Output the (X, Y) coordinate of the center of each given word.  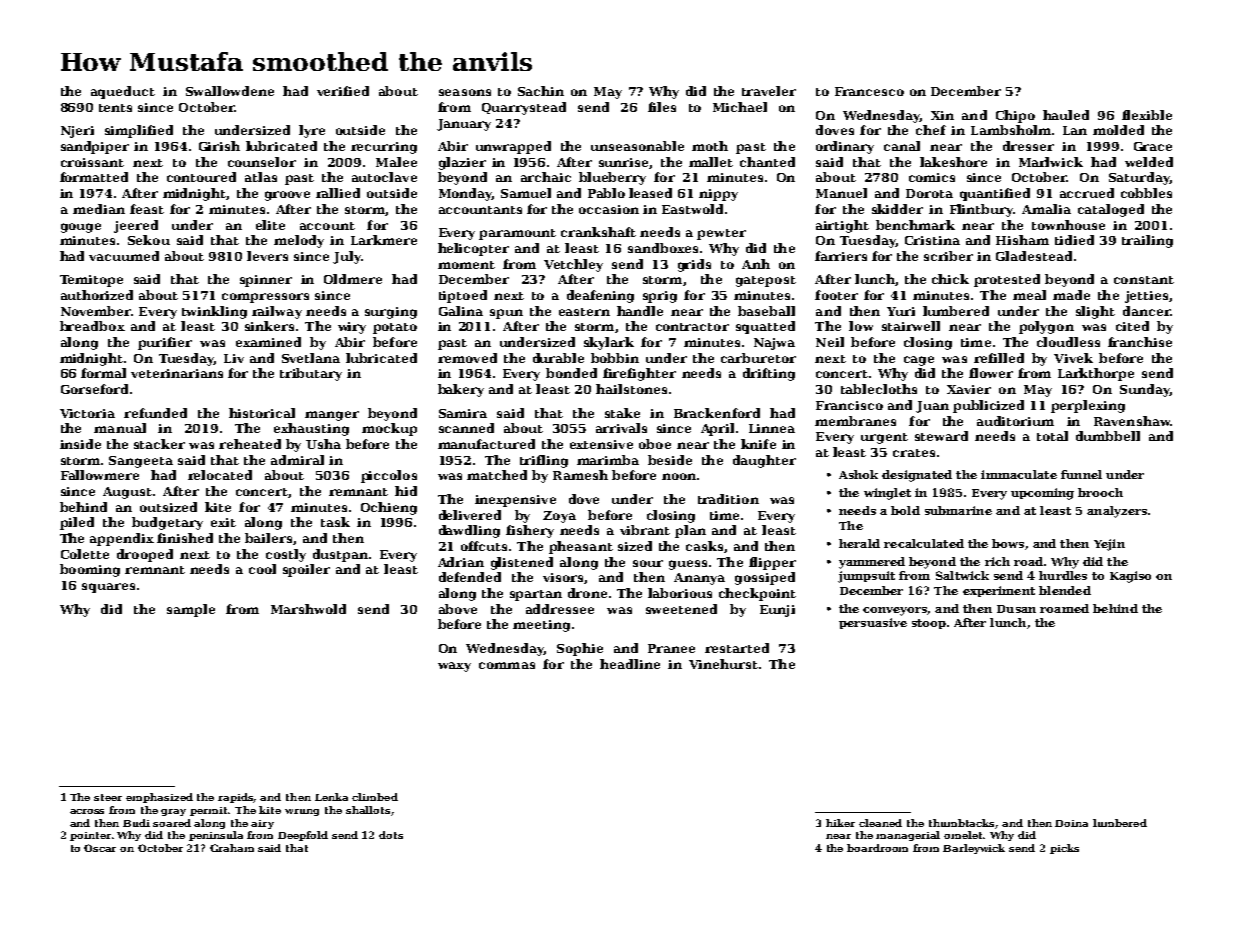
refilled (999, 358)
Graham (232, 848)
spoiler (306, 570)
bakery (461, 390)
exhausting (311, 429)
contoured (201, 177)
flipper (772, 563)
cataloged (1111, 210)
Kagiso (1130, 577)
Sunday (1145, 390)
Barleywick (974, 849)
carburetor (758, 358)
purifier (165, 343)
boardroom (877, 848)
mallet (711, 162)
